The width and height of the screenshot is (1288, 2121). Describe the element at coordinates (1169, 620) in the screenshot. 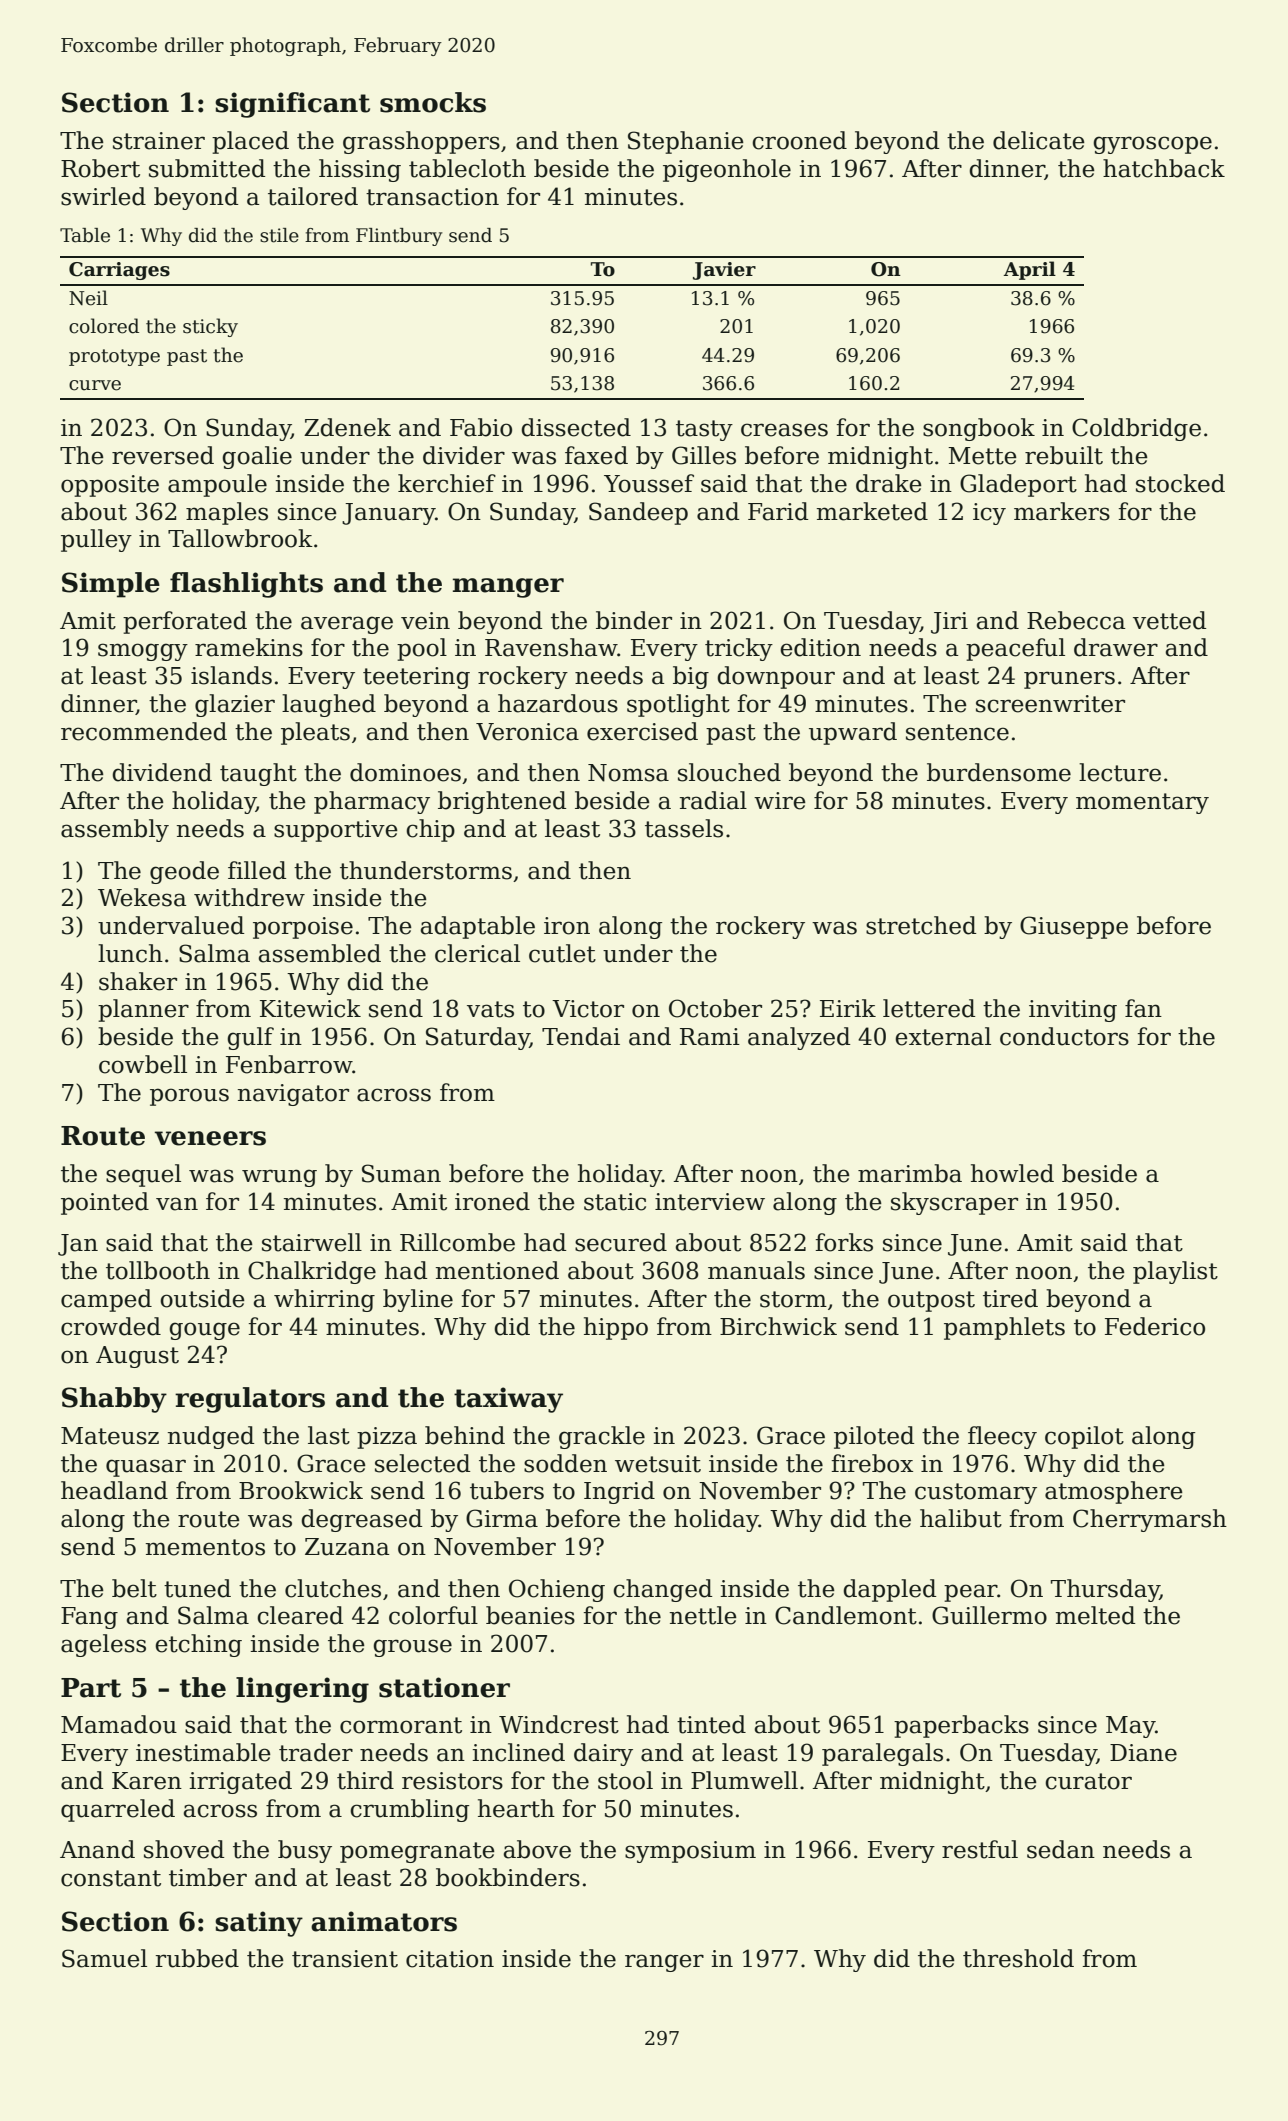

I see `vetted` at that location.
